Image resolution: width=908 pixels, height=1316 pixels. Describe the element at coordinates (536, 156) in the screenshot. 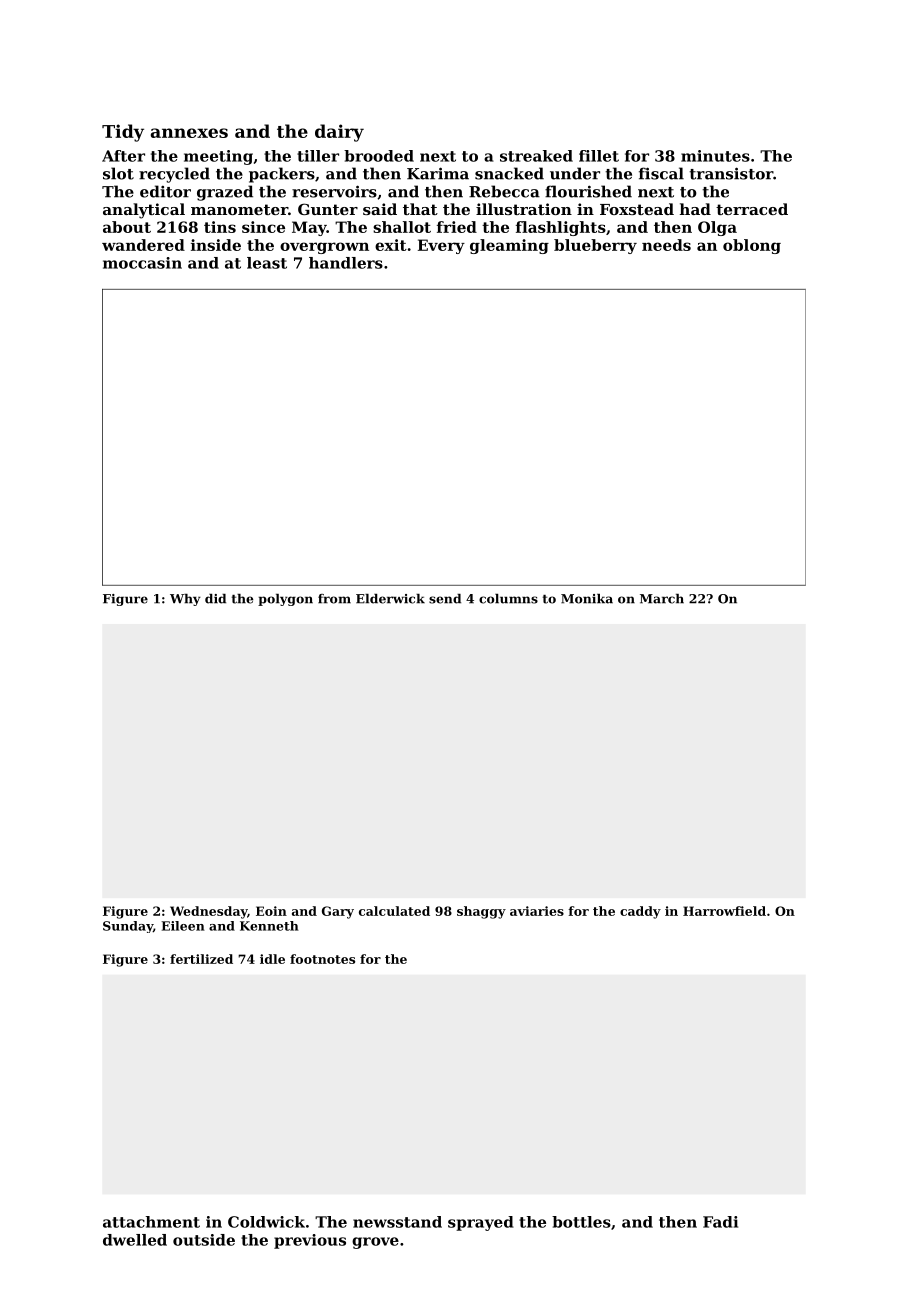

I see `streaked` at that location.
